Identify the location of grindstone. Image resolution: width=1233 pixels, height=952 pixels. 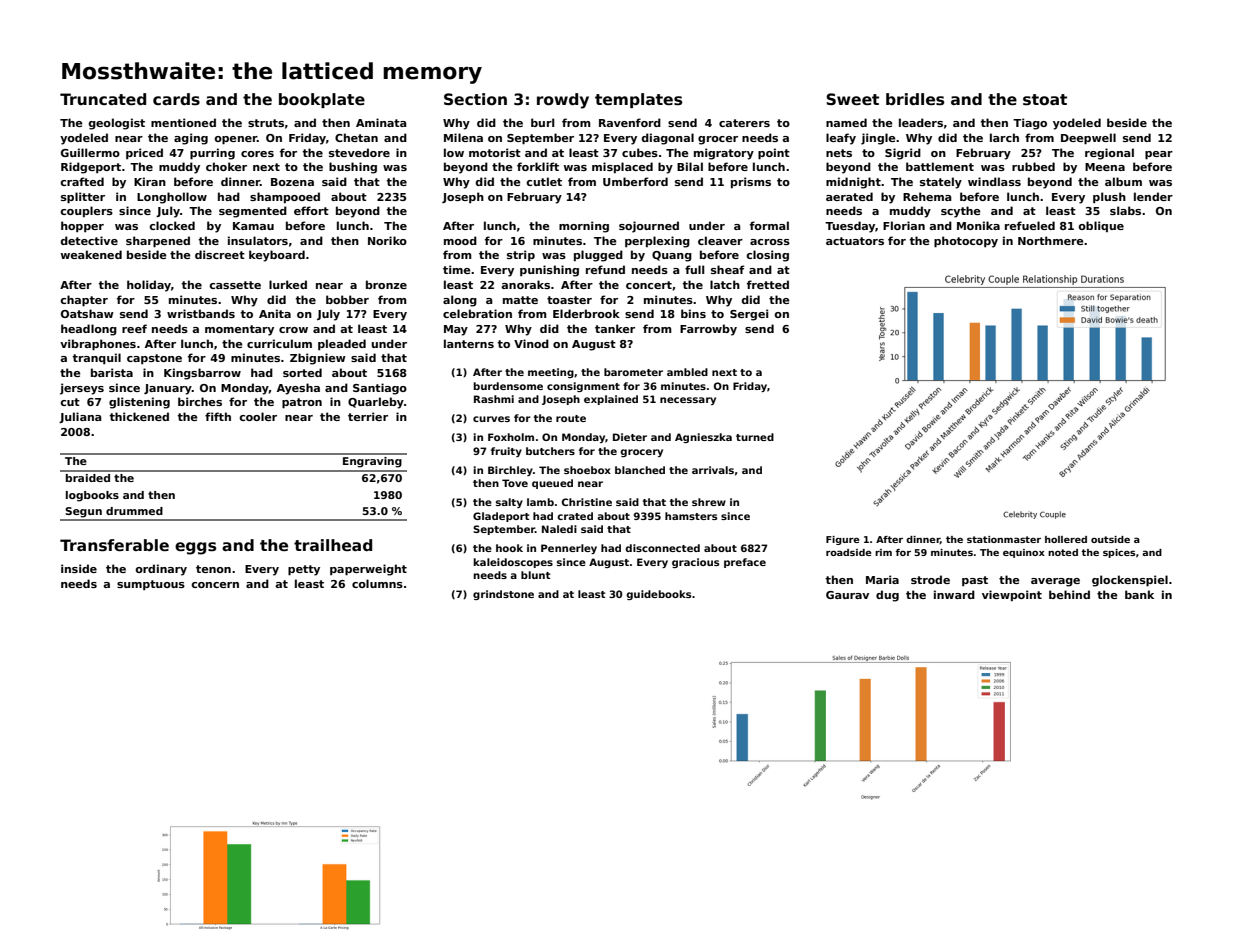
(503, 595).
